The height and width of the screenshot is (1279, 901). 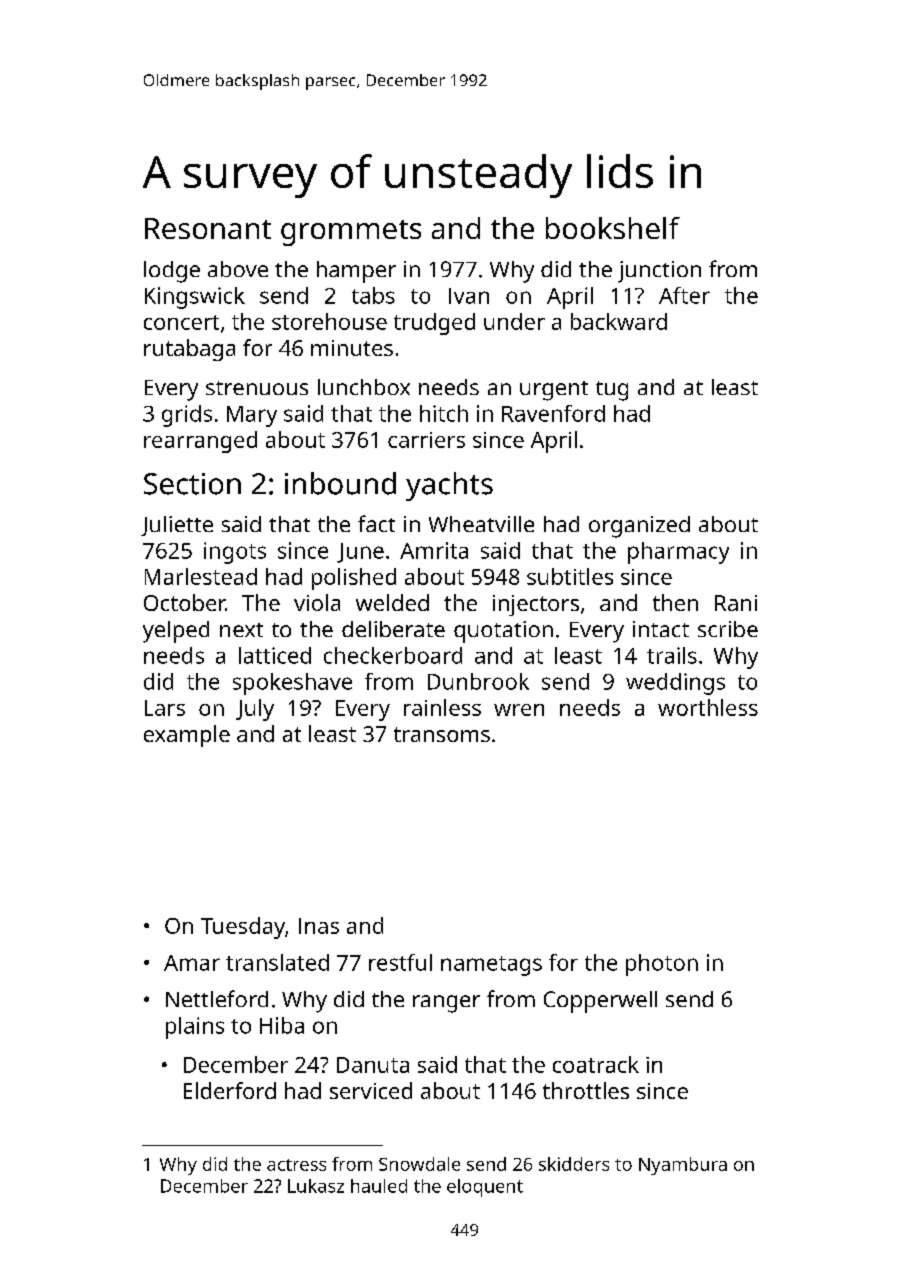 I want to click on Lukasz, so click(x=316, y=1186).
